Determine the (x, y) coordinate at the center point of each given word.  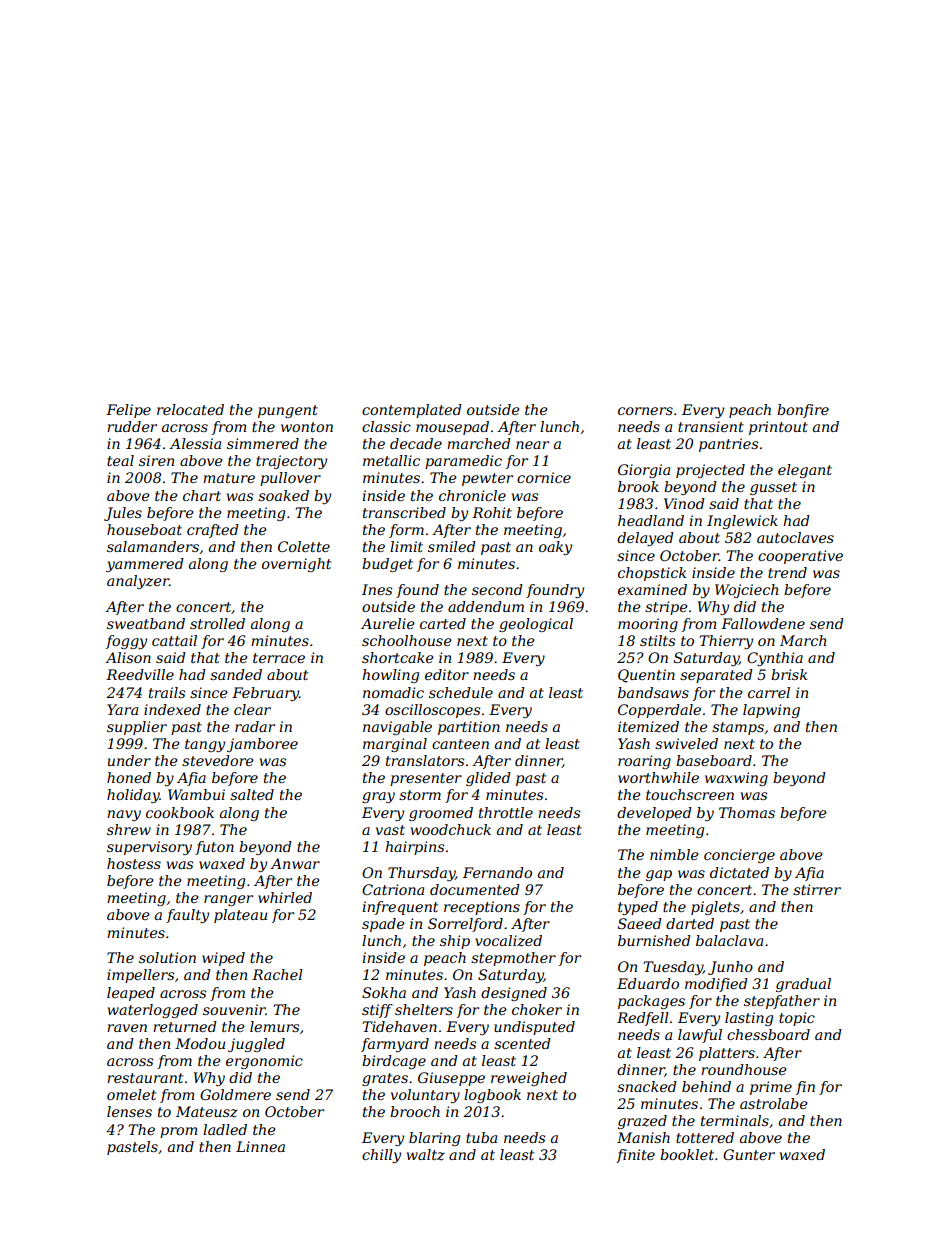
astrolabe (774, 1103)
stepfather (782, 1002)
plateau (240, 916)
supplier (137, 728)
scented (522, 1043)
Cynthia (775, 659)
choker (537, 1009)
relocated (190, 409)
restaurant (145, 1078)
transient (711, 426)
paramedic (463, 462)
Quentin (646, 676)
